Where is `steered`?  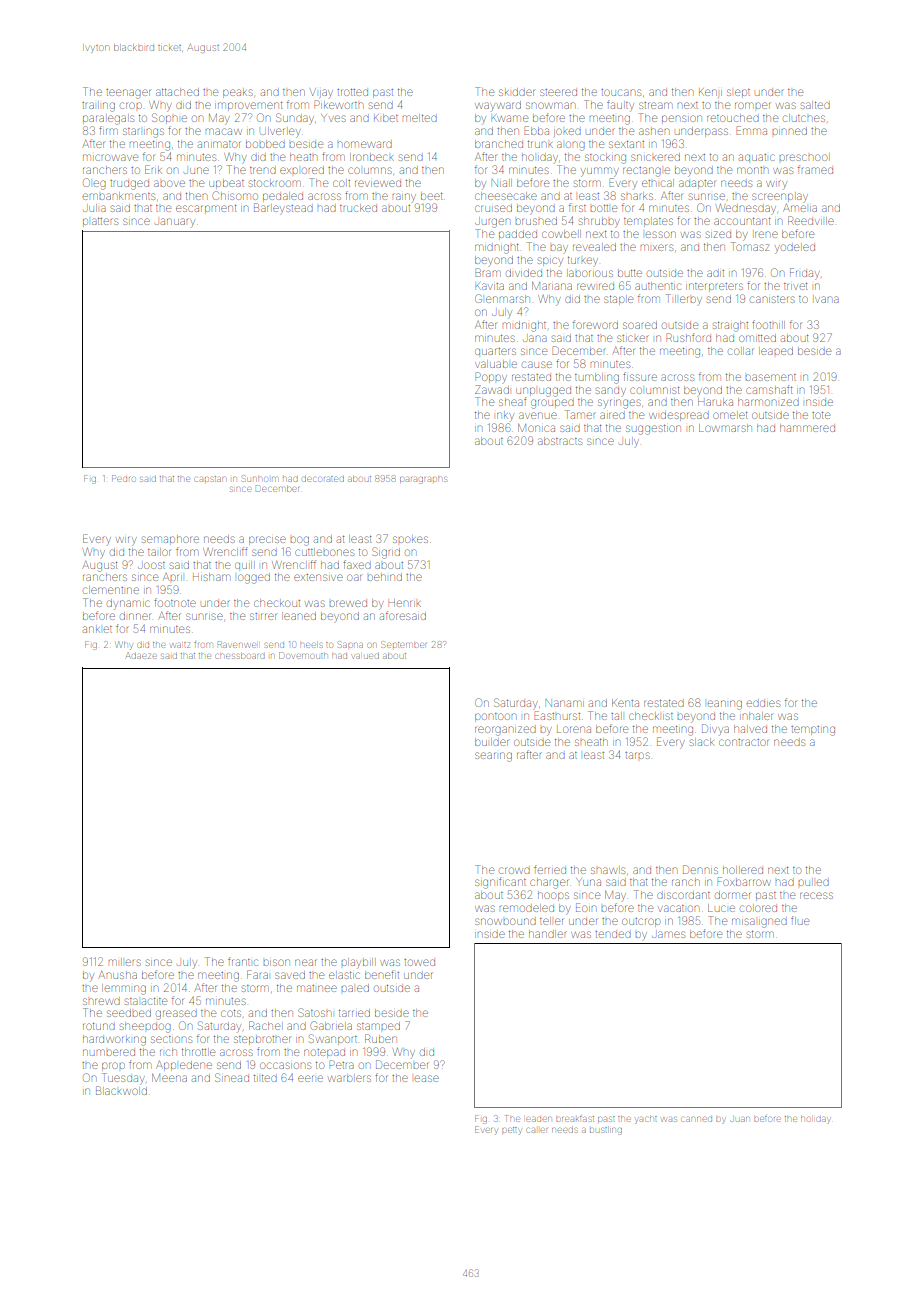
steered is located at coordinates (558, 92).
